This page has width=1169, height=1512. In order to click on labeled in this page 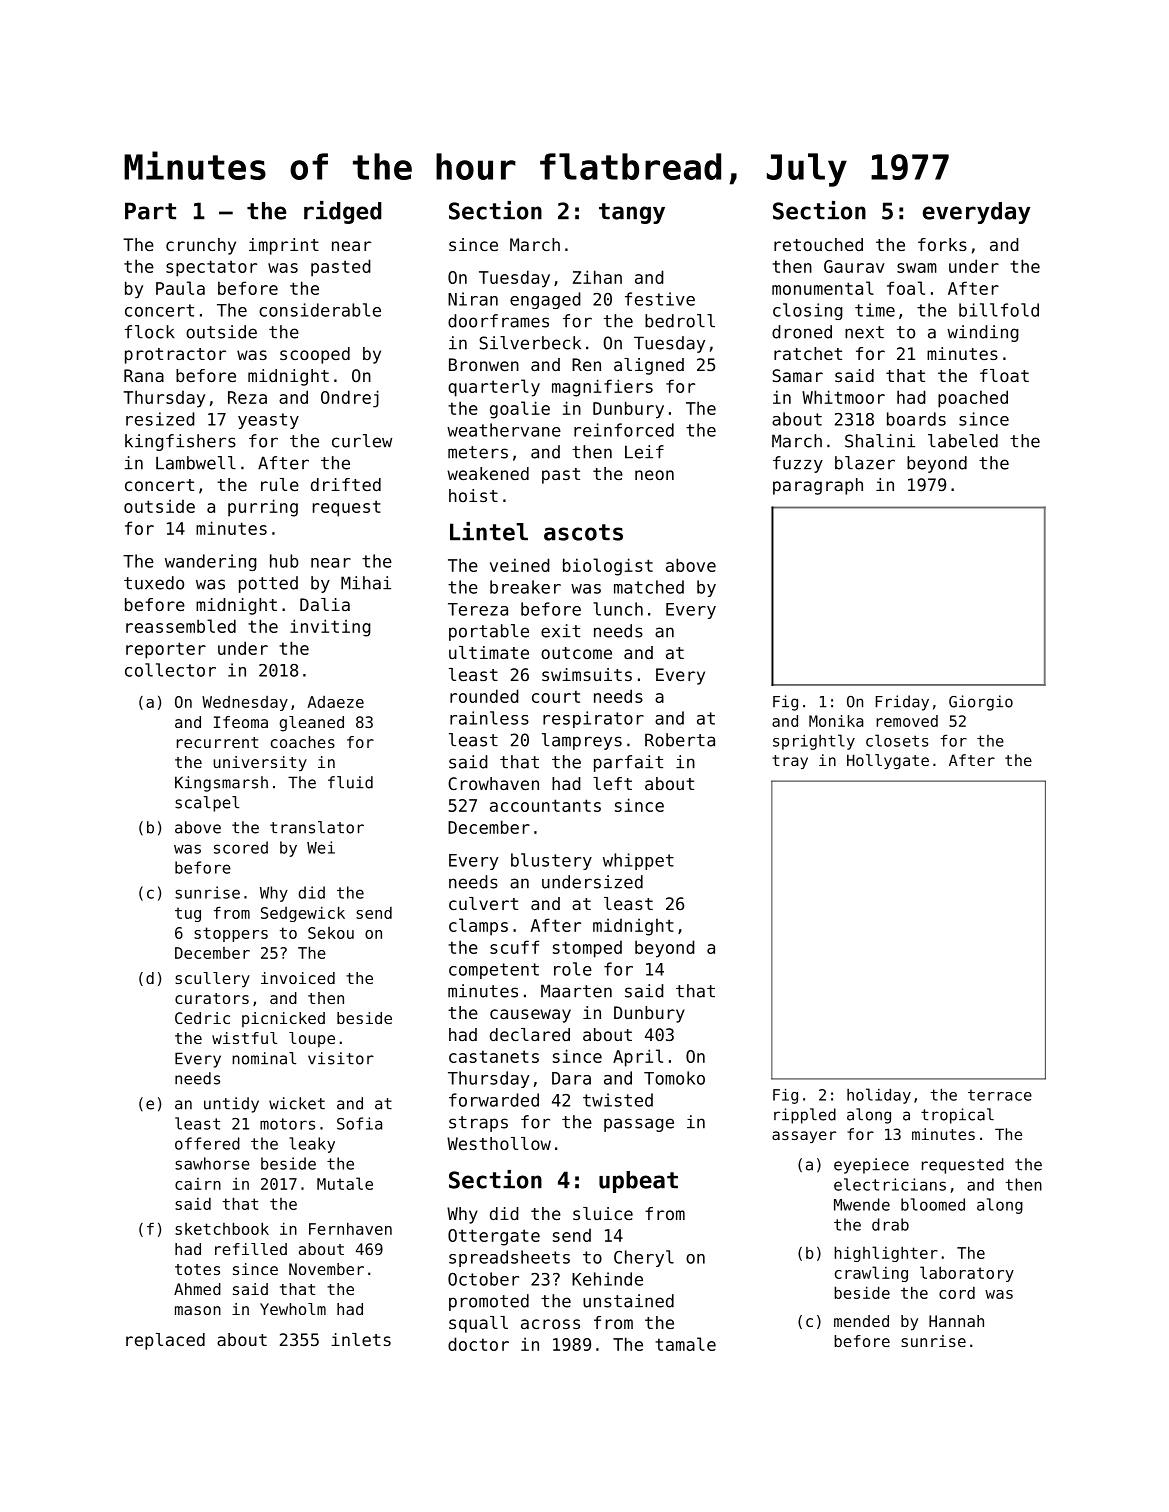, I will do `click(963, 441)`.
